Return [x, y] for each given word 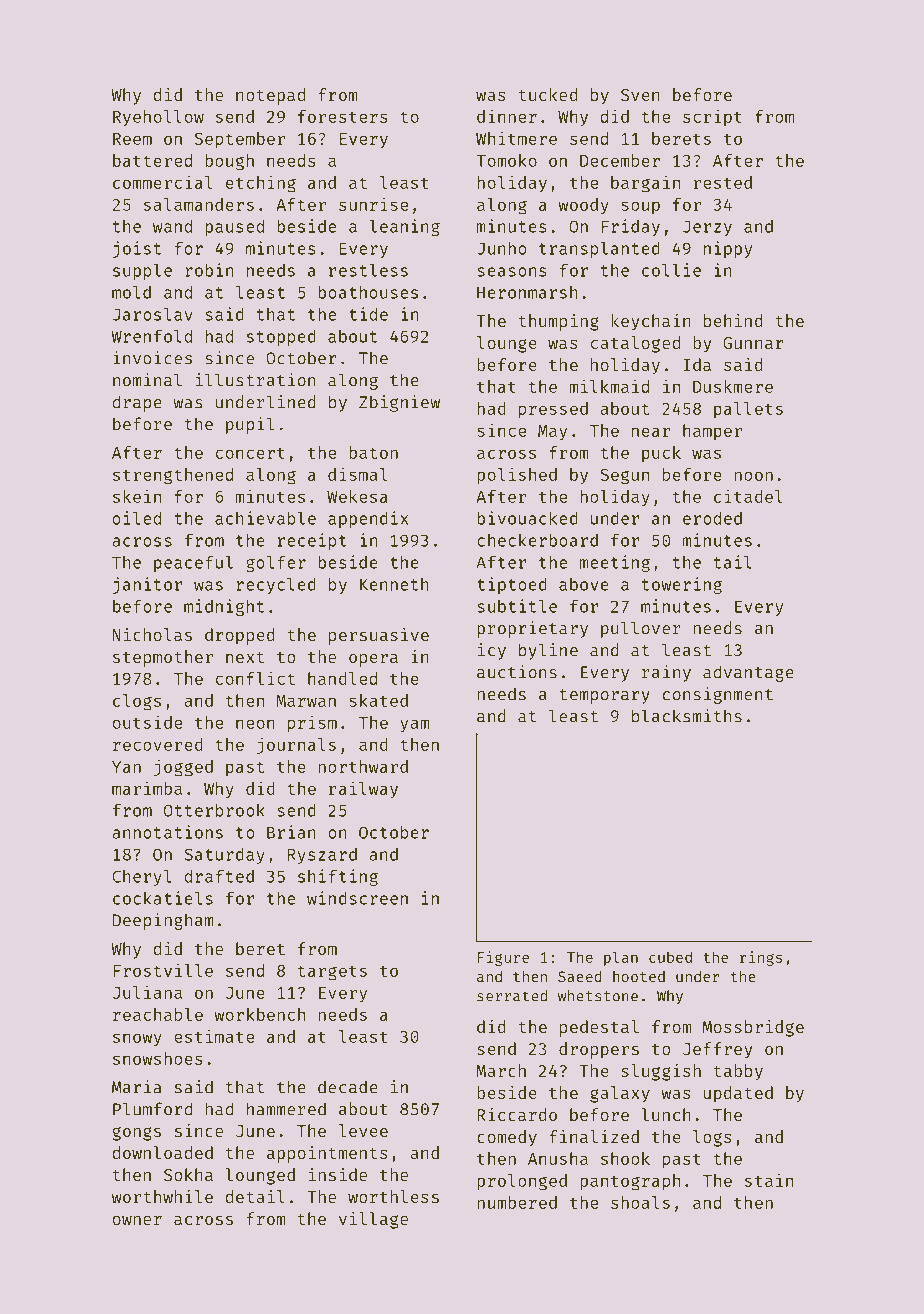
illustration [256, 380]
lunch [666, 1114]
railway [363, 790]
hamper [712, 432]
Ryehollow [158, 118]
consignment [718, 695]
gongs [136, 1134]
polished [517, 476]
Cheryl [142, 878]
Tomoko [506, 160]
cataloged [635, 344]
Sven [640, 95]
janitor [148, 585]
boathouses [368, 292]
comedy [507, 1138]
